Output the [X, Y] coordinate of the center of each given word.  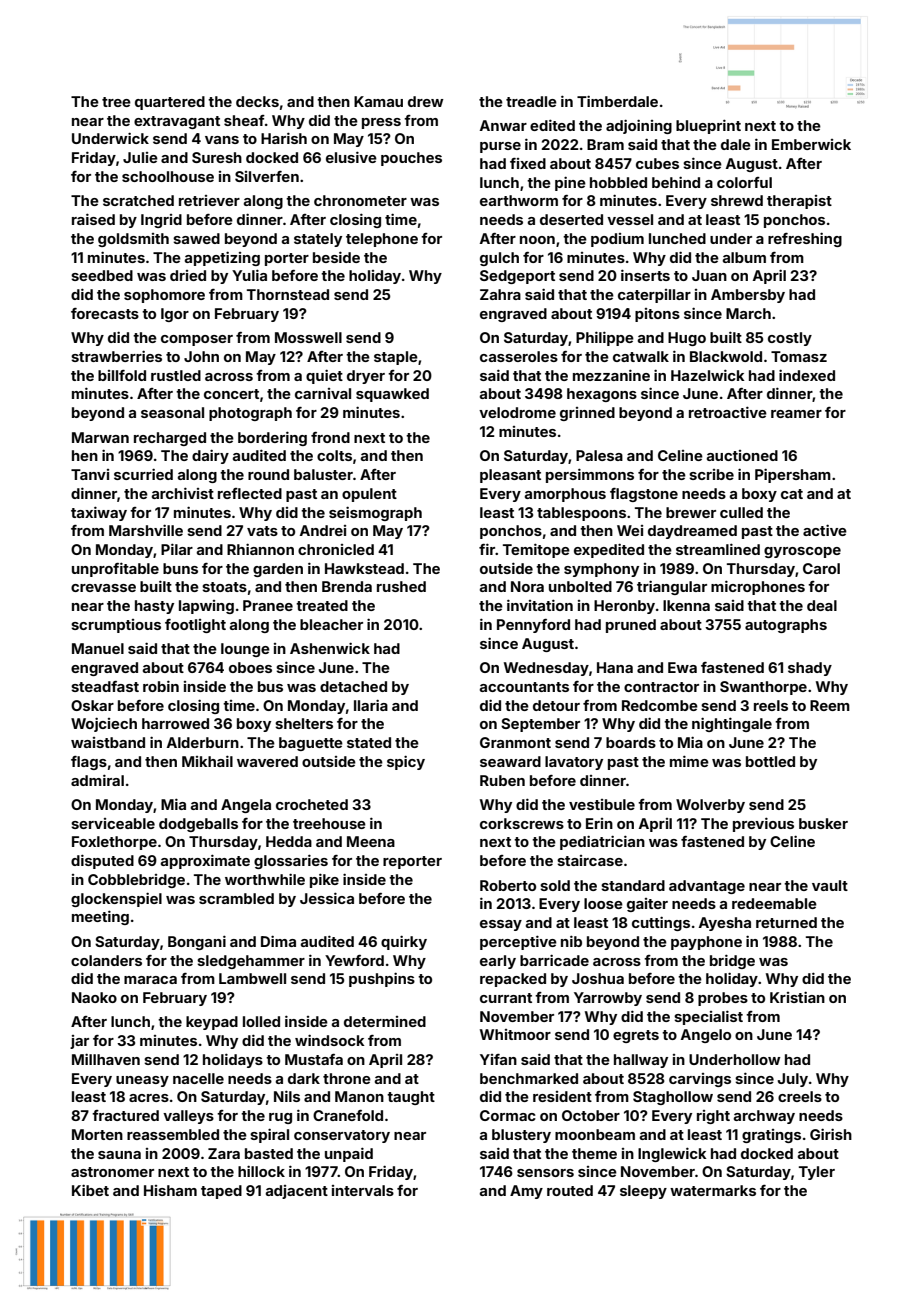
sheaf [244, 120]
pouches [411, 159]
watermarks [713, 1190]
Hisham [170, 1190]
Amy [526, 1192]
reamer [796, 414]
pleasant [510, 476]
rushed [401, 586]
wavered [267, 761]
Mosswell [308, 337]
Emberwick [811, 144]
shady [810, 669]
